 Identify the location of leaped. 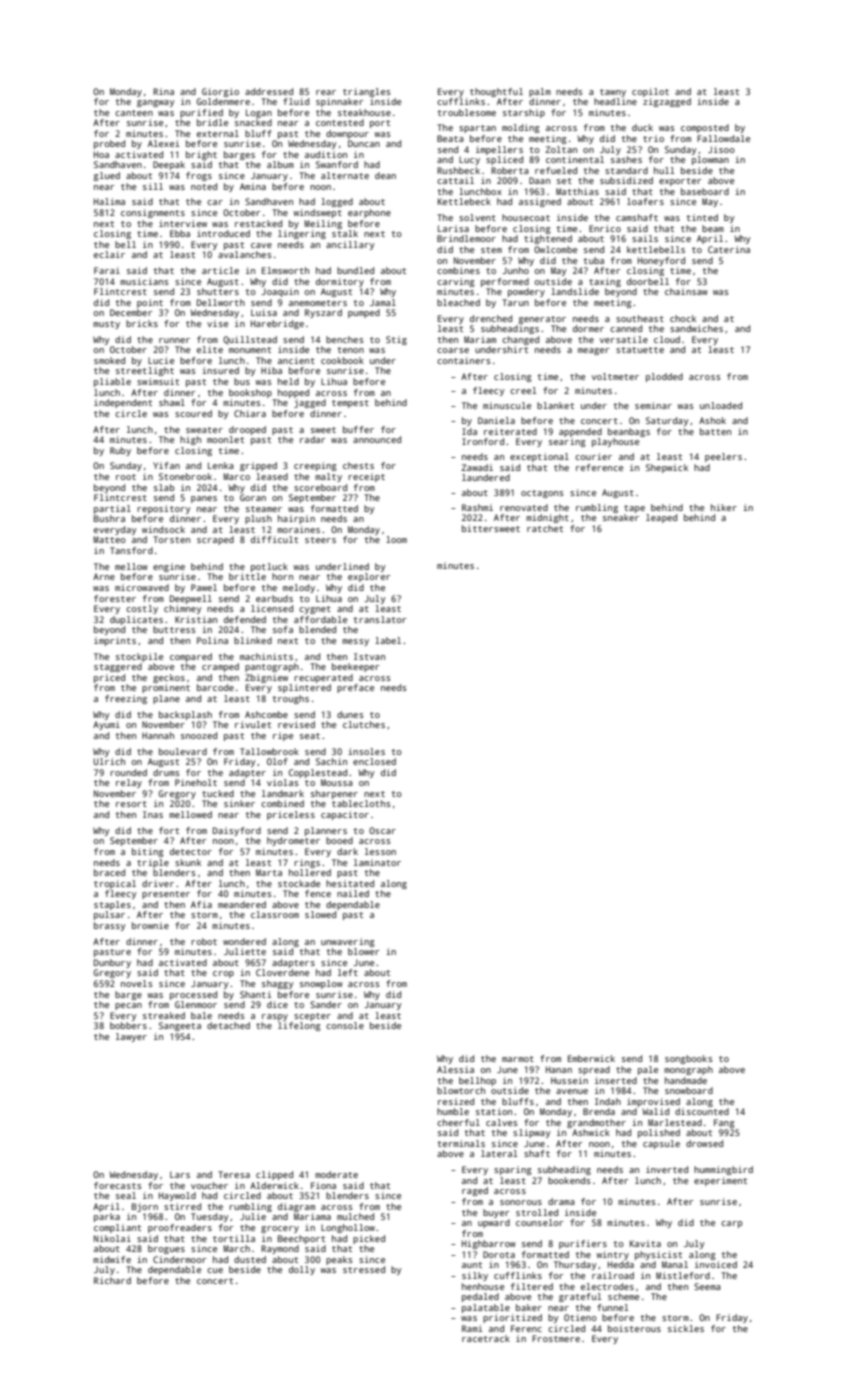
(661, 518).
